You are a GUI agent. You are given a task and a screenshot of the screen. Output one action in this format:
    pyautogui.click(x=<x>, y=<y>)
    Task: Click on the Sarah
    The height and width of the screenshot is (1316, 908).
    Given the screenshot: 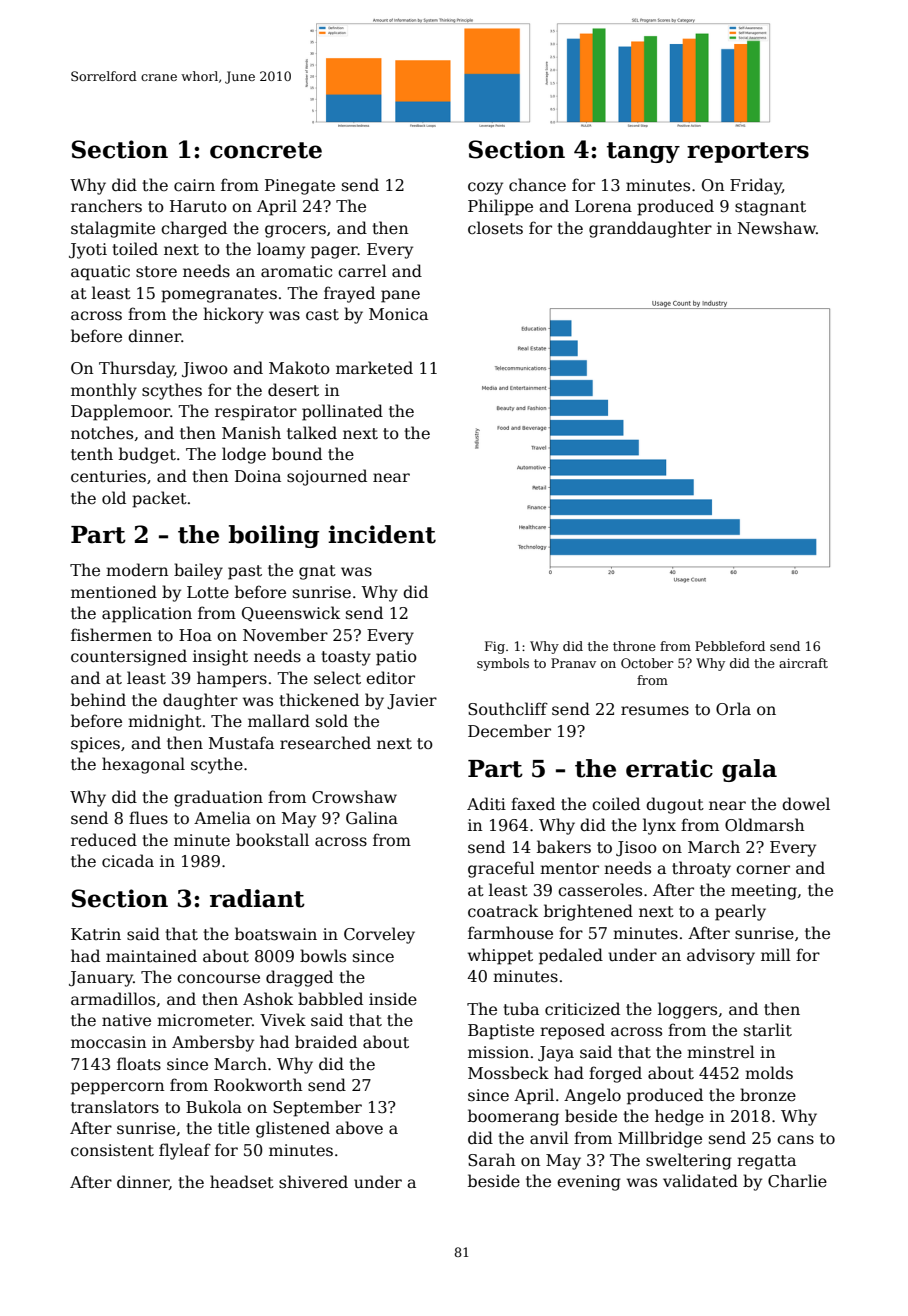 What is the action you would take?
    pyautogui.click(x=491, y=1160)
